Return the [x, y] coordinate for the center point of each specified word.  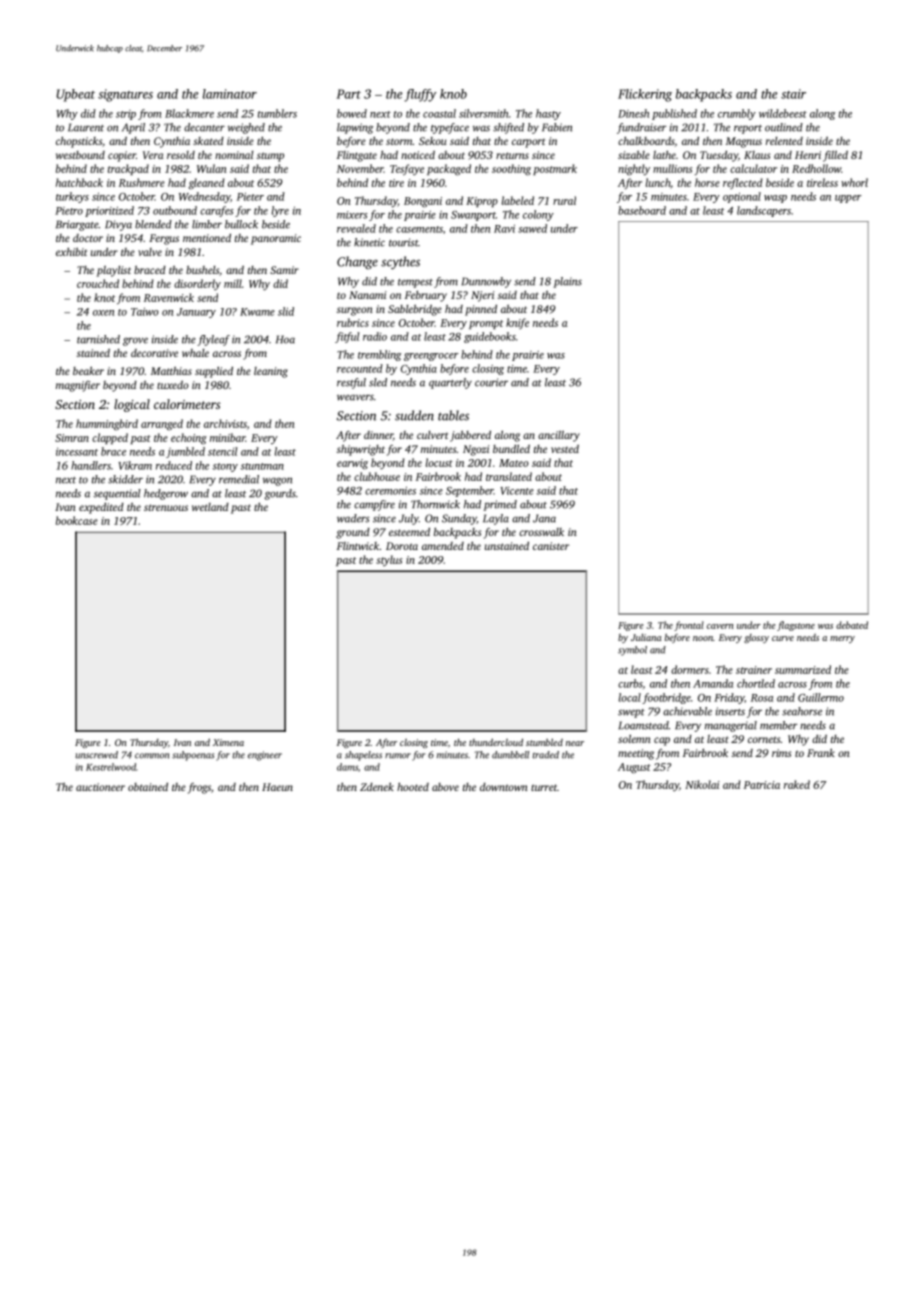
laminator [230, 94]
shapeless [363, 756]
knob [453, 94]
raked [797, 784]
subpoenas [193, 756]
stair [793, 94]
